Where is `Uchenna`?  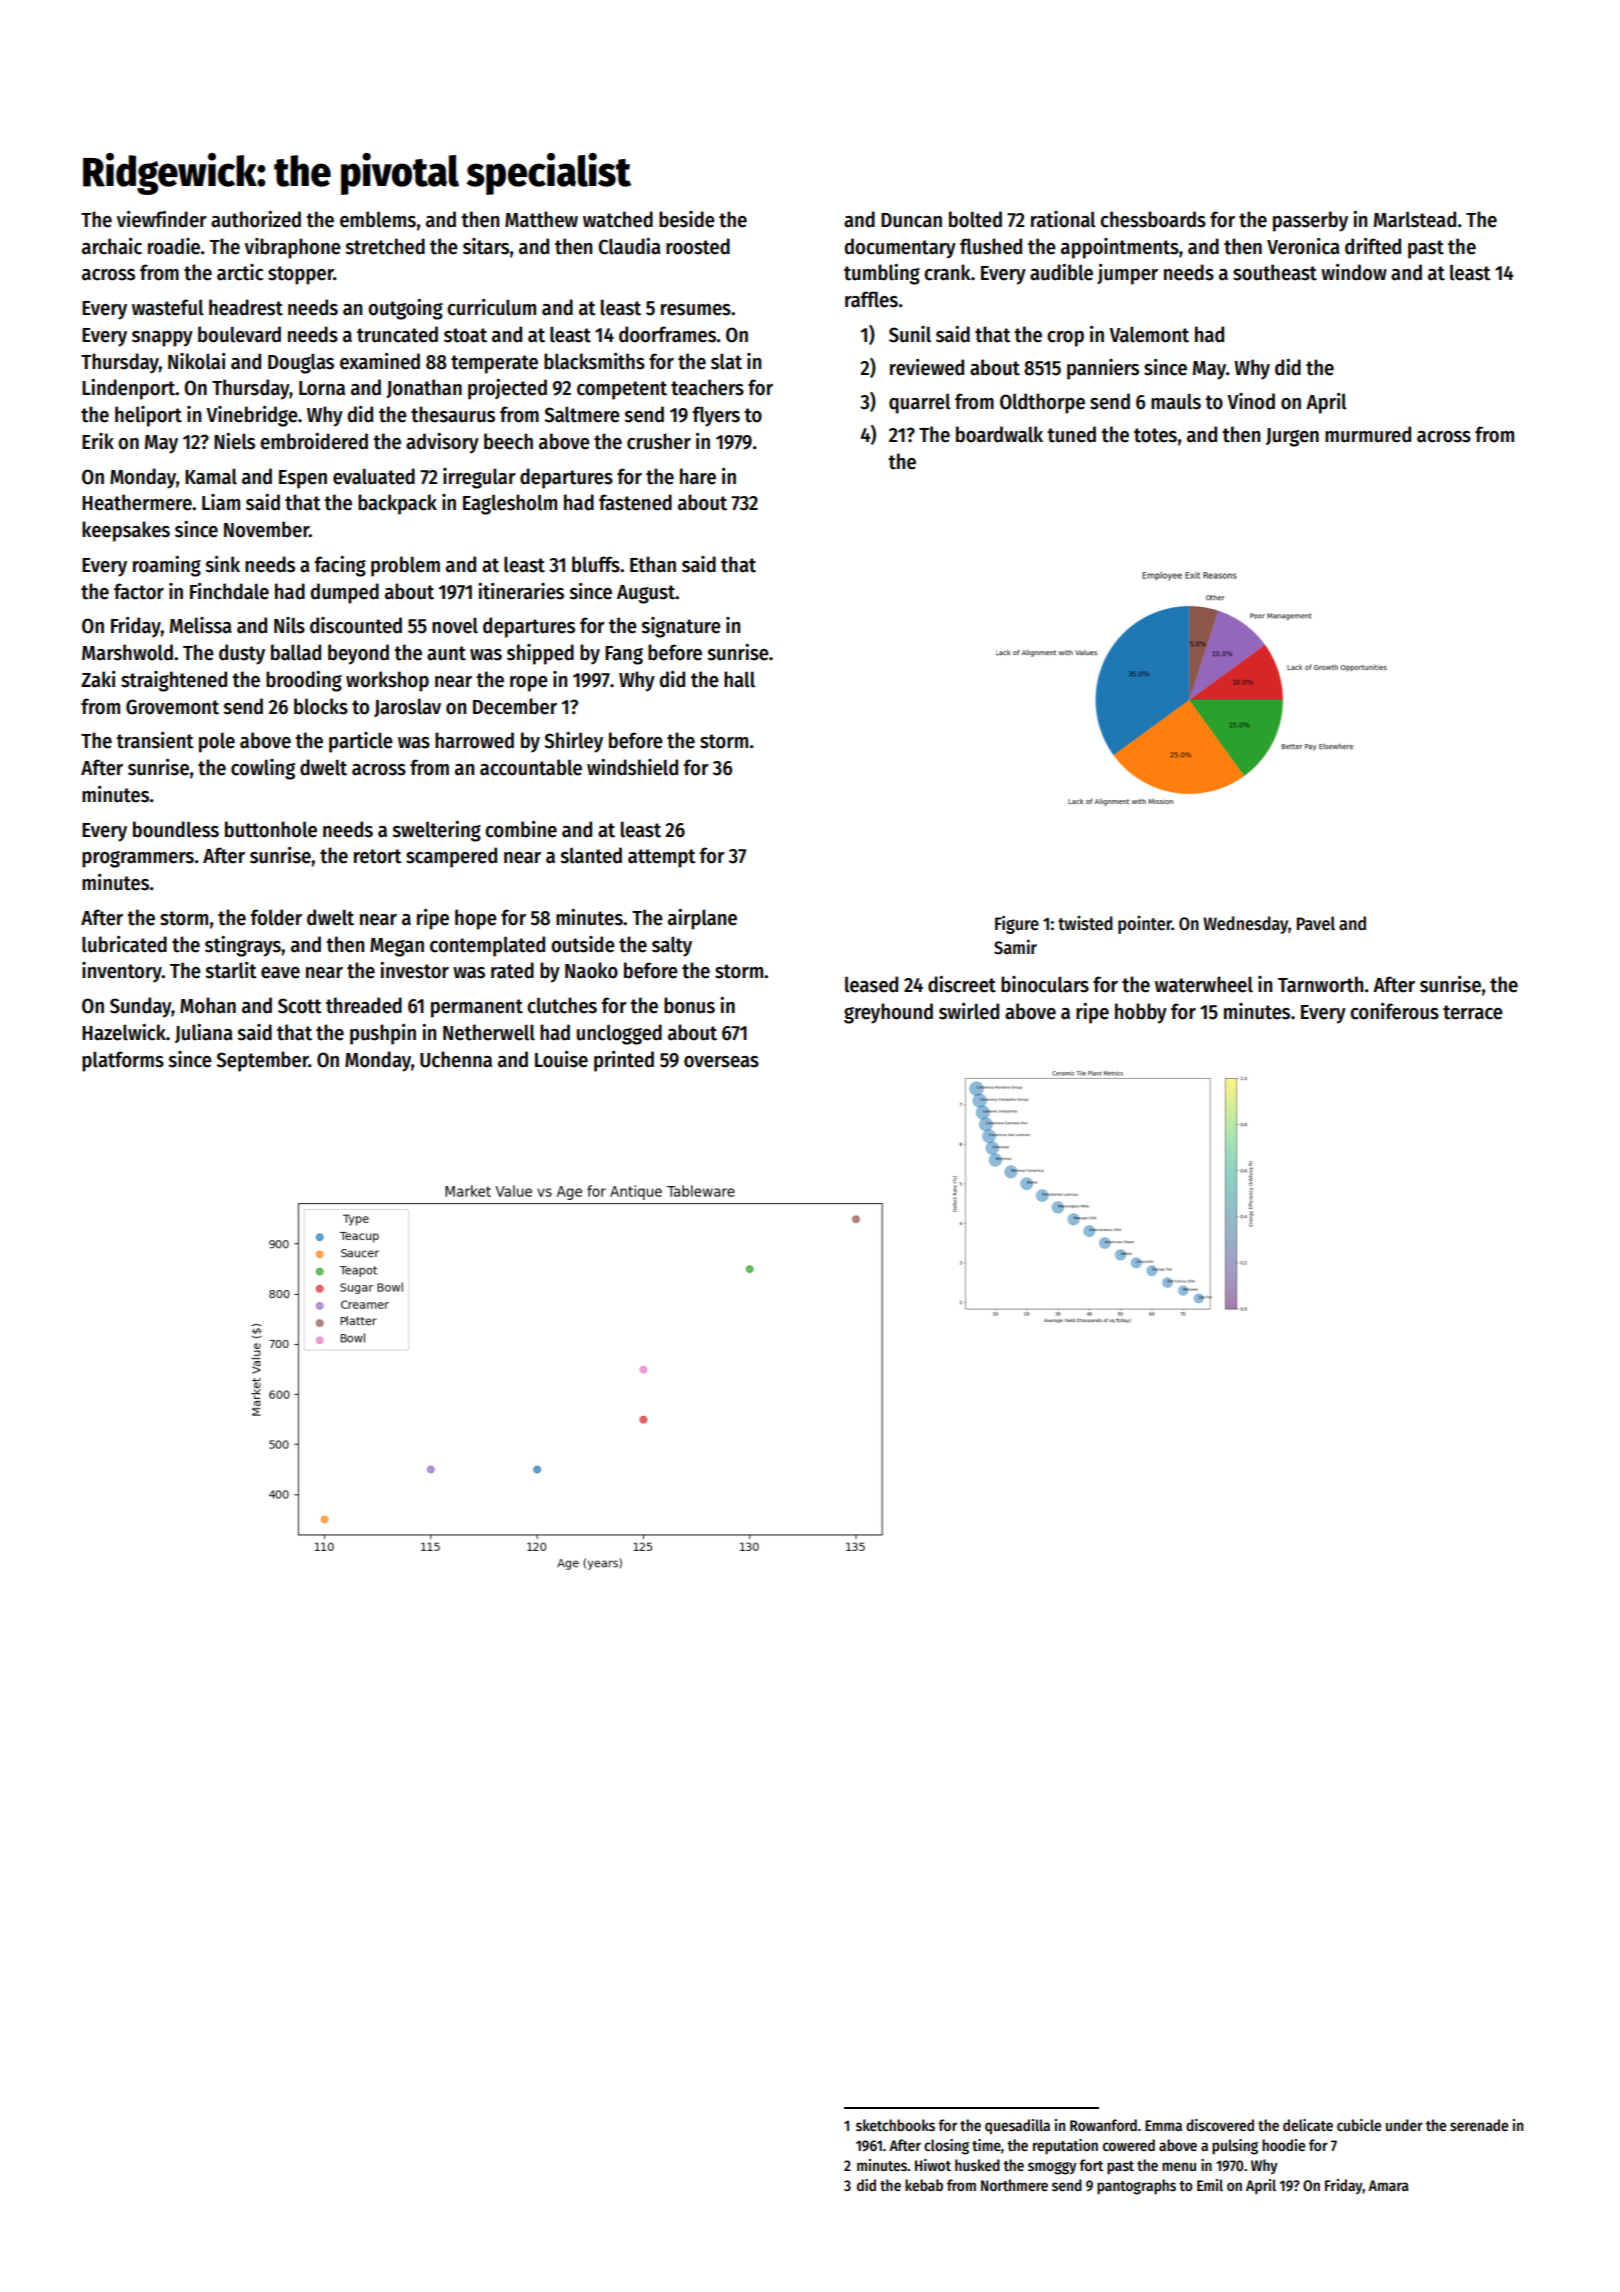 Uchenna is located at coordinates (456, 1059).
